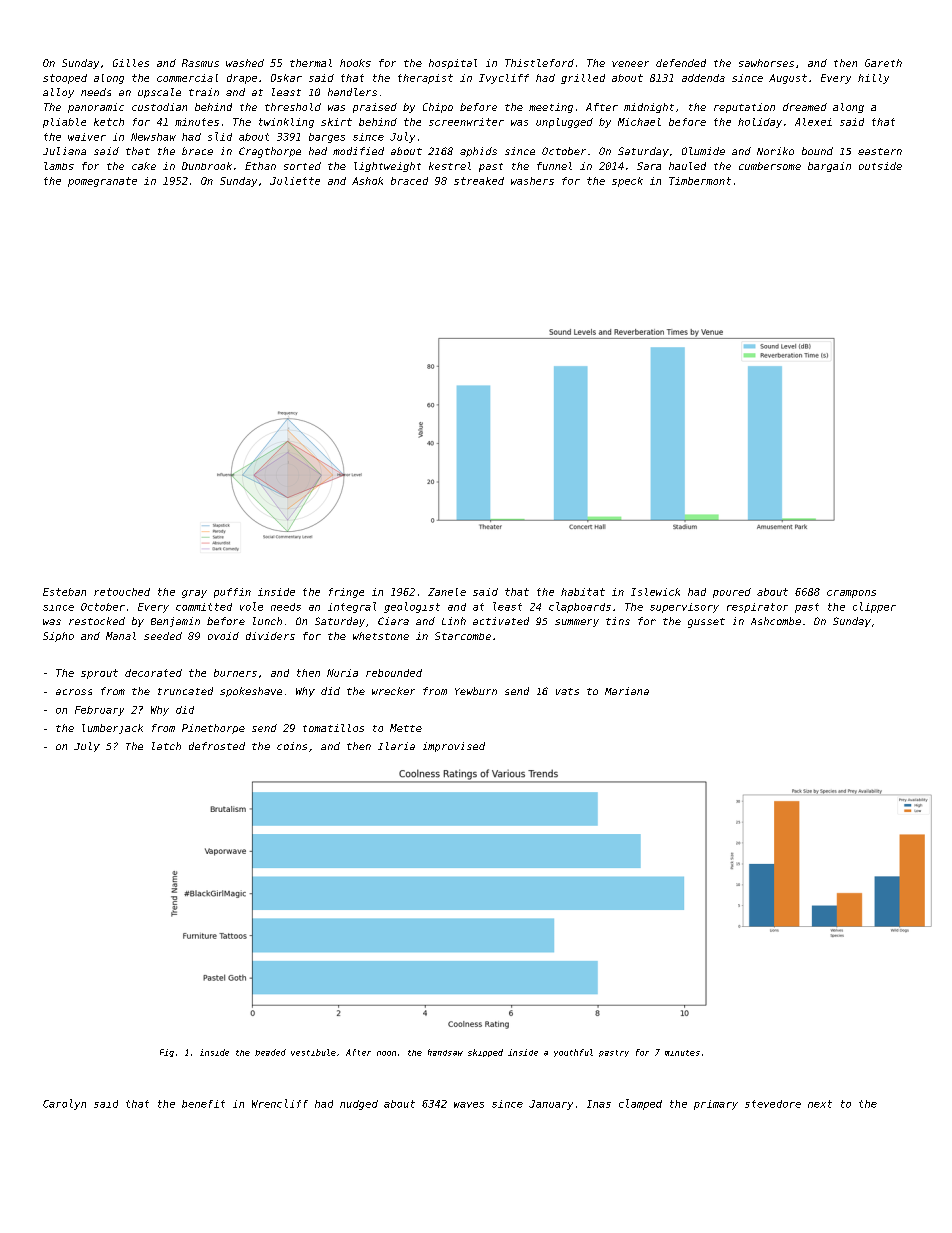 Image resolution: width=952 pixels, height=1233 pixels. What do you see at coordinates (454, 747) in the image?
I see `improvised` at bounding box center [454, 747].
